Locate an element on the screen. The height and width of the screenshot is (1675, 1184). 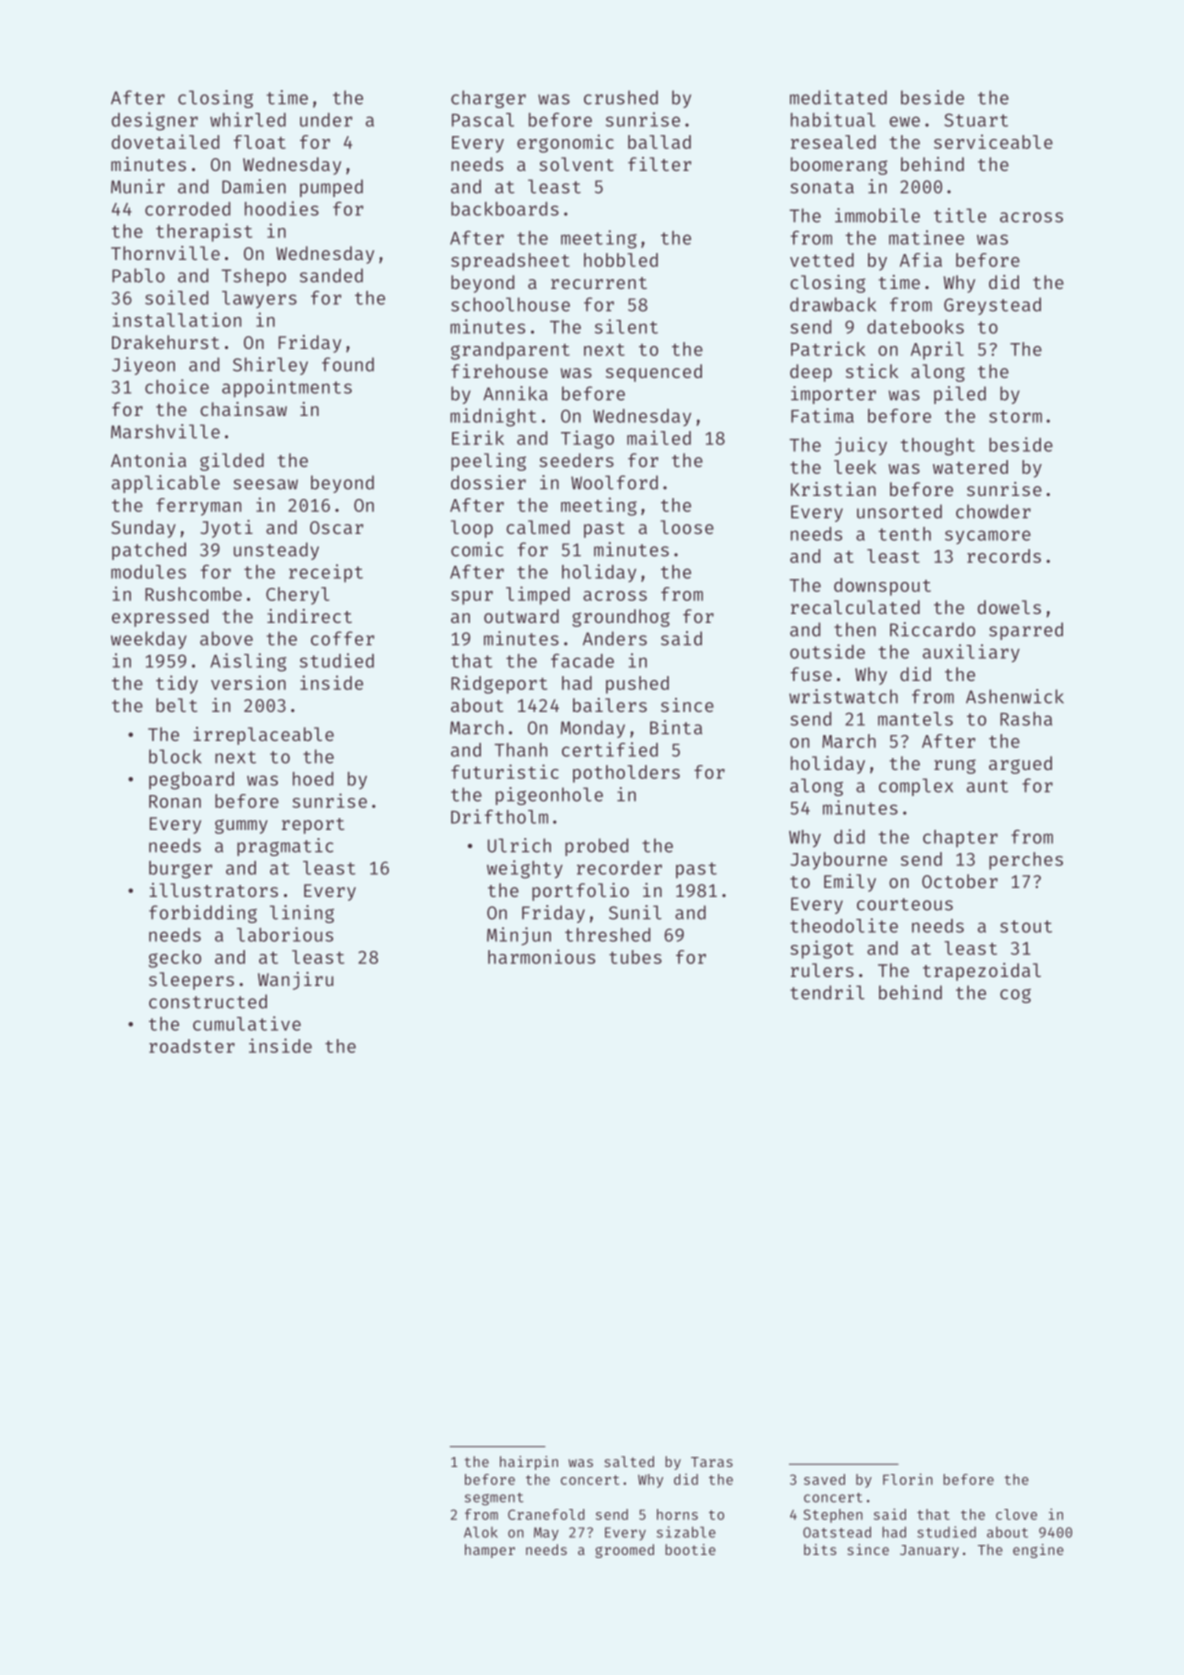
segment is located at coordinates (494, 1499).
